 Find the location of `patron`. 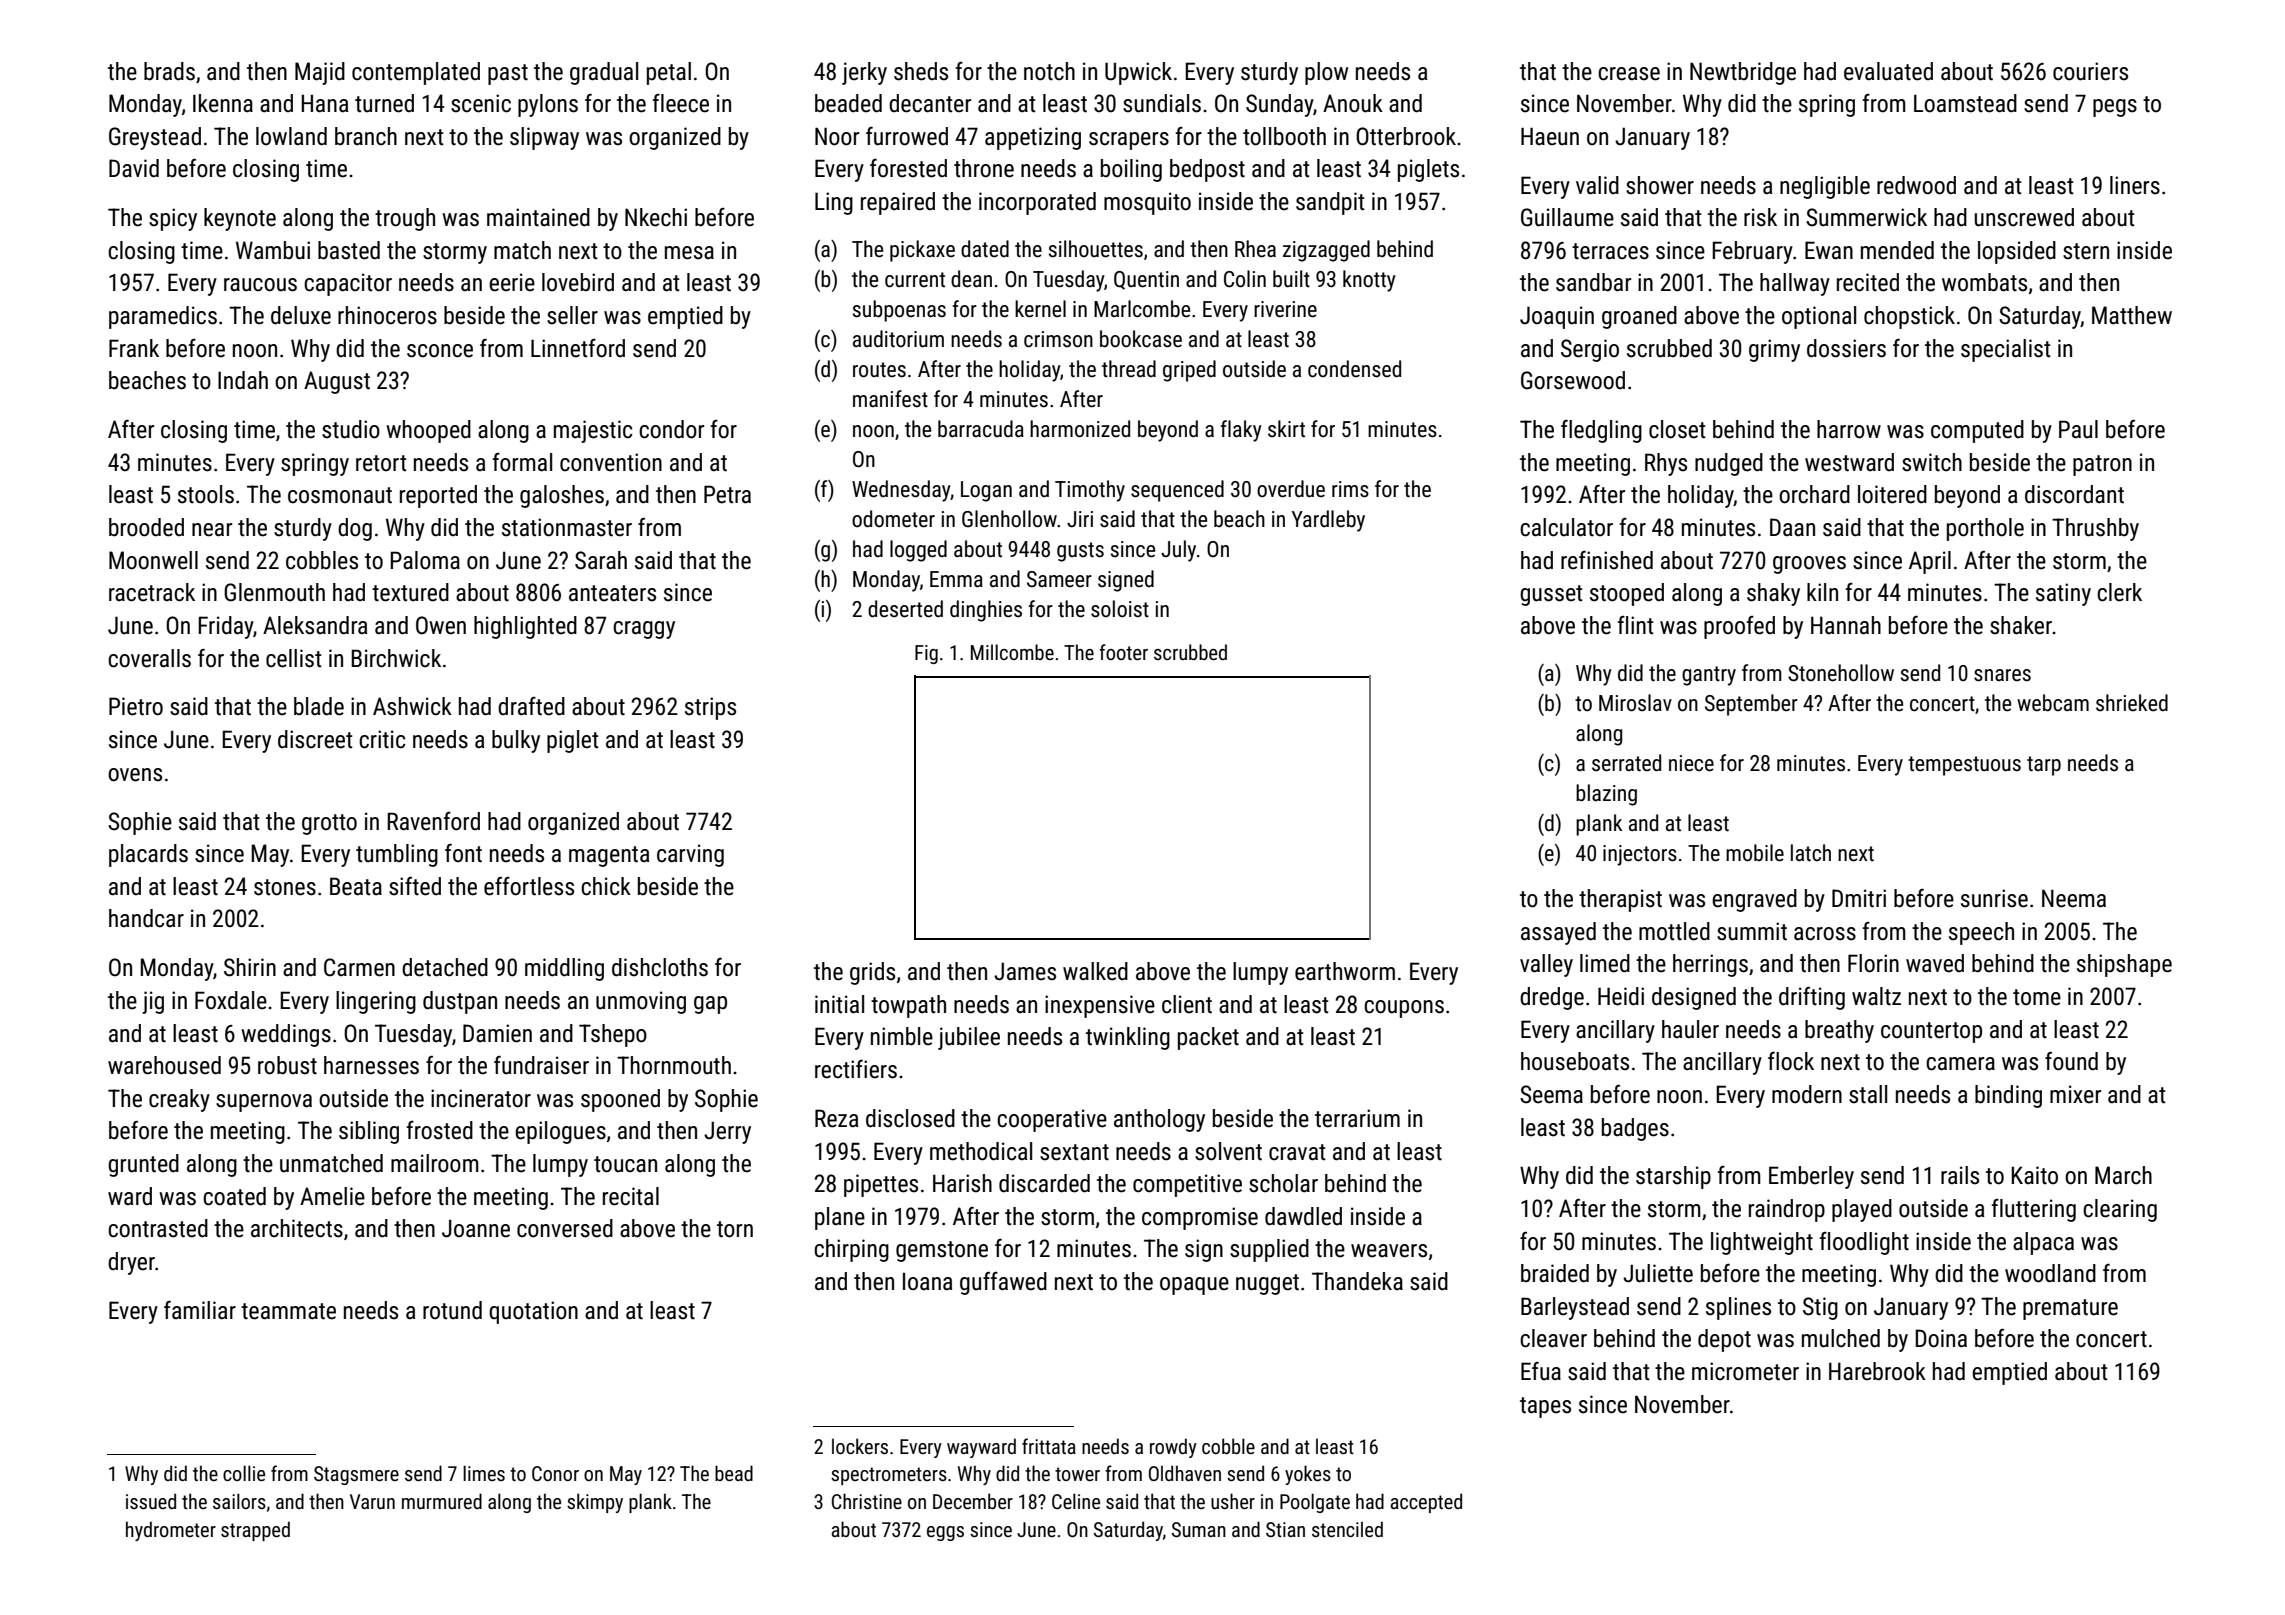

patron is located at coordinates (2102, 465).
